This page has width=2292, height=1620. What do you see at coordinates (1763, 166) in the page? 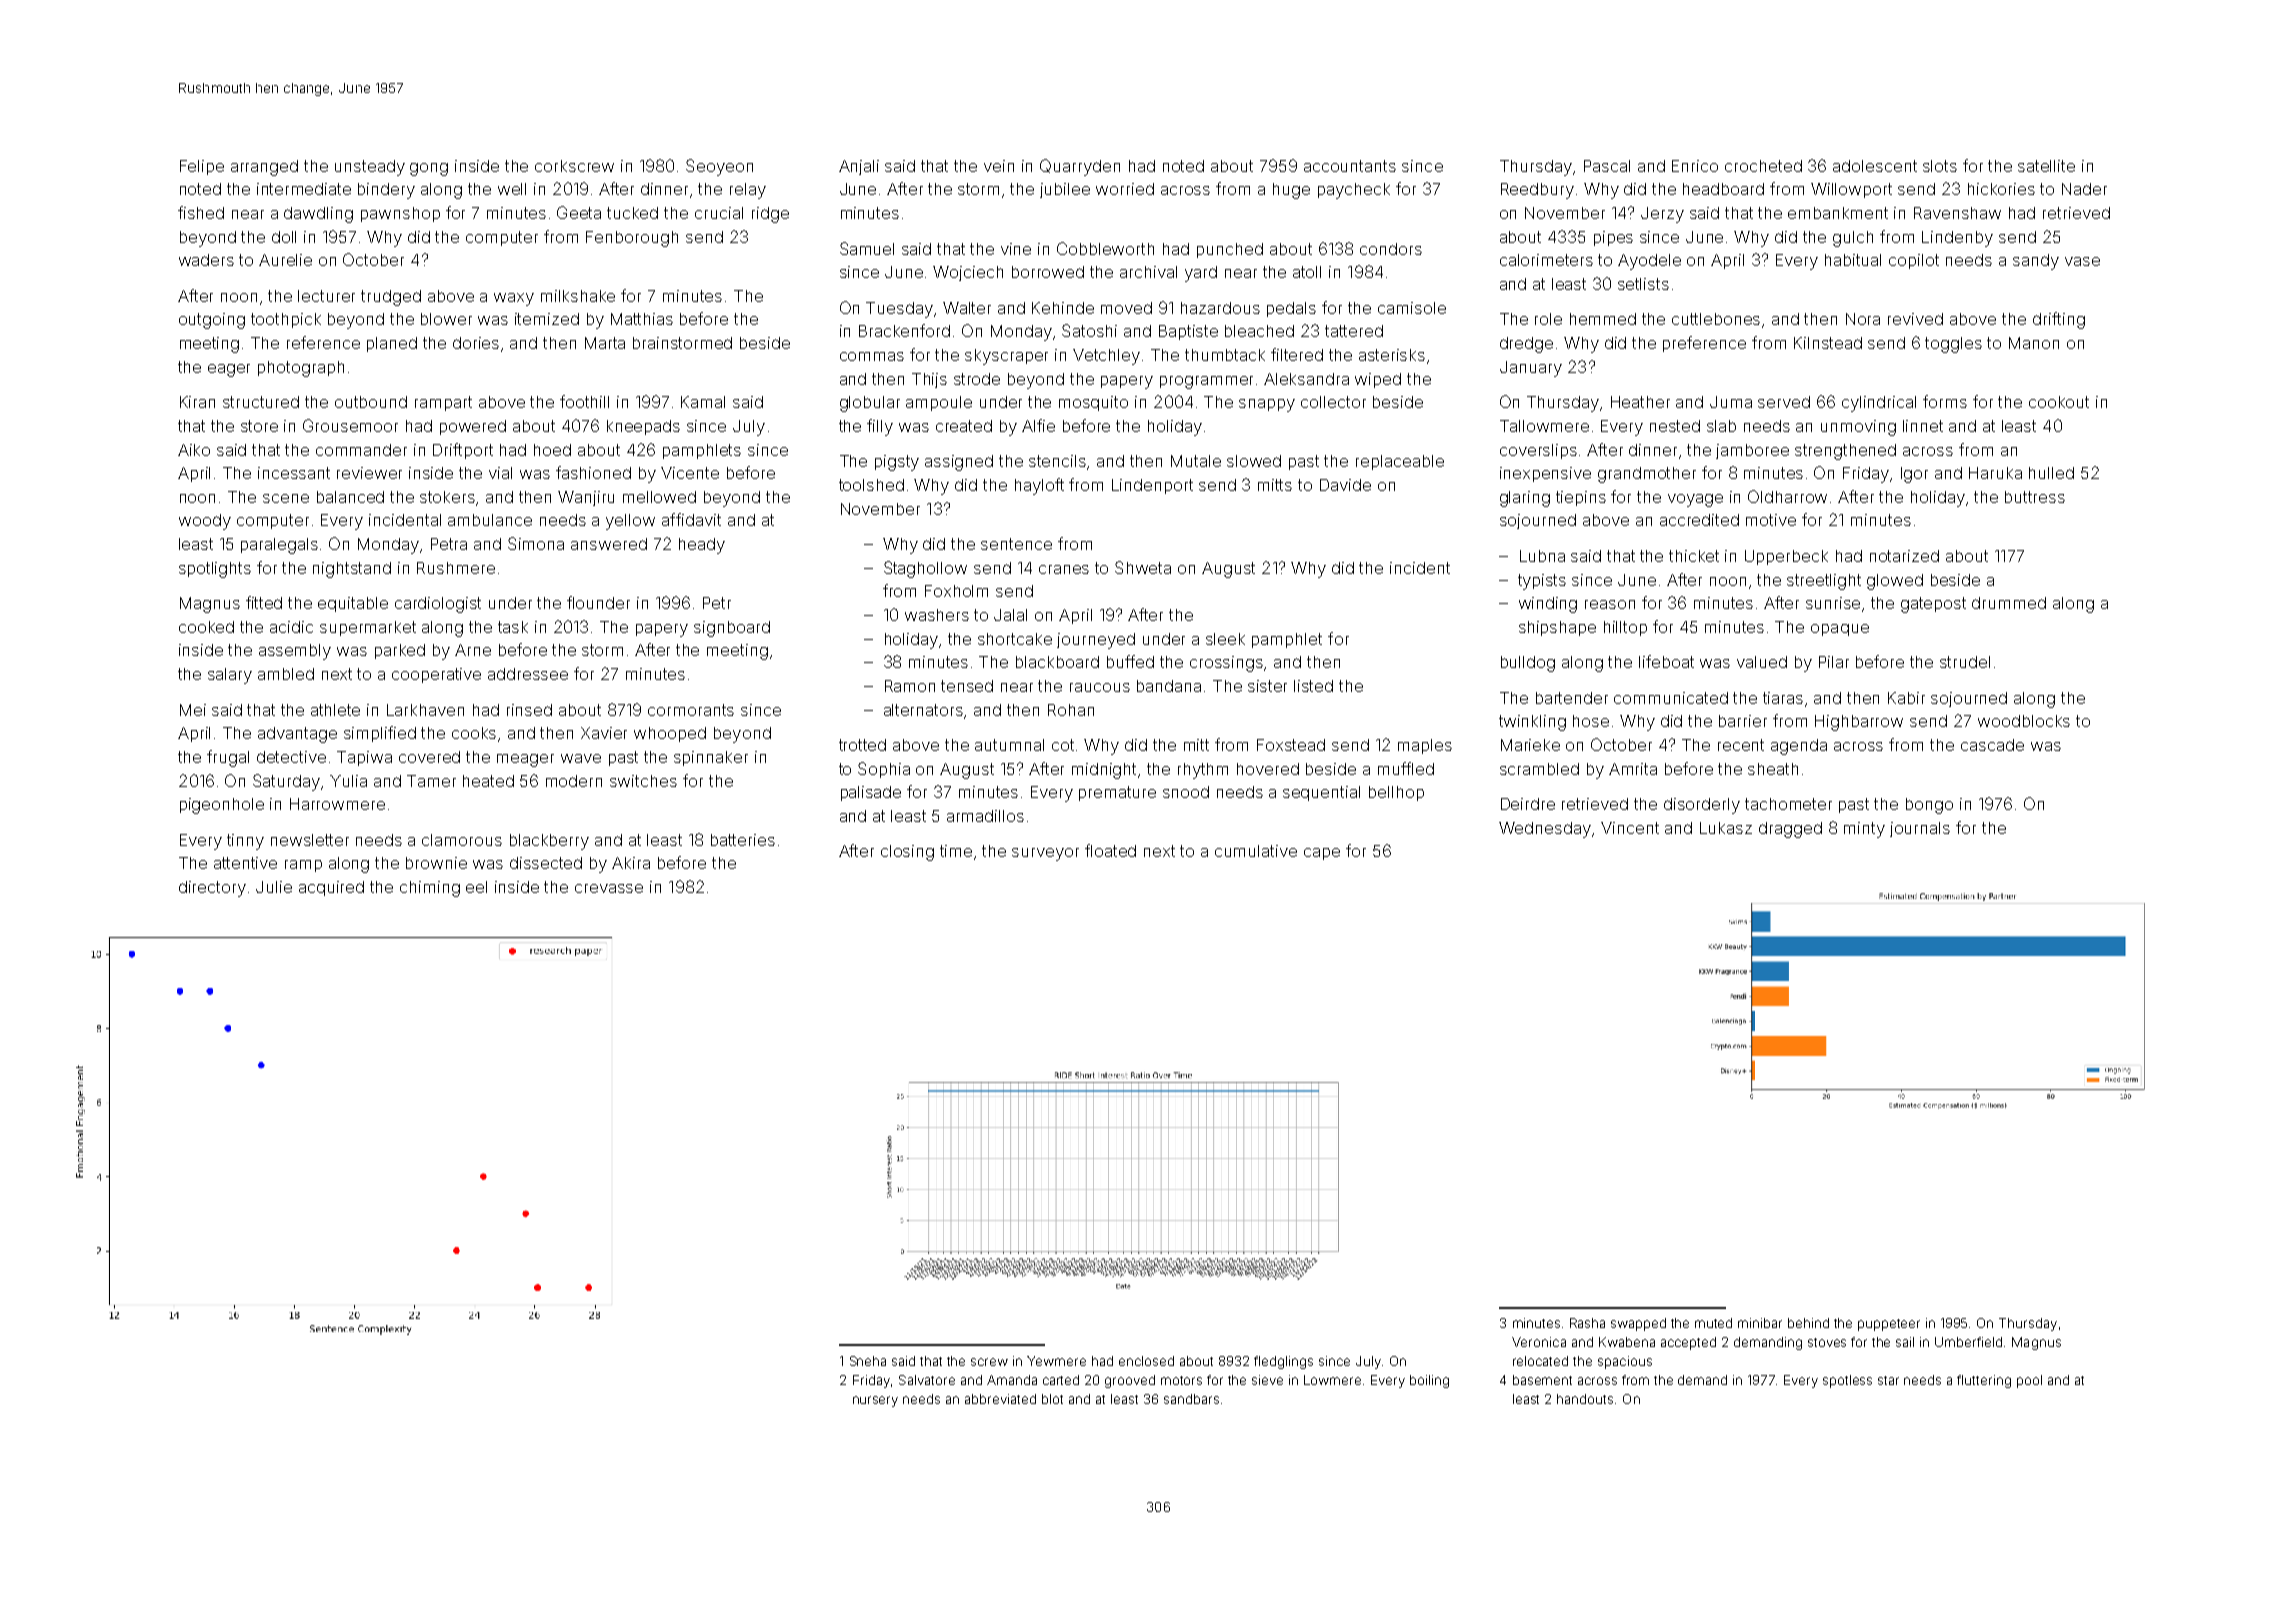
I see `crocheted` at bounding box center [1763, 166].
